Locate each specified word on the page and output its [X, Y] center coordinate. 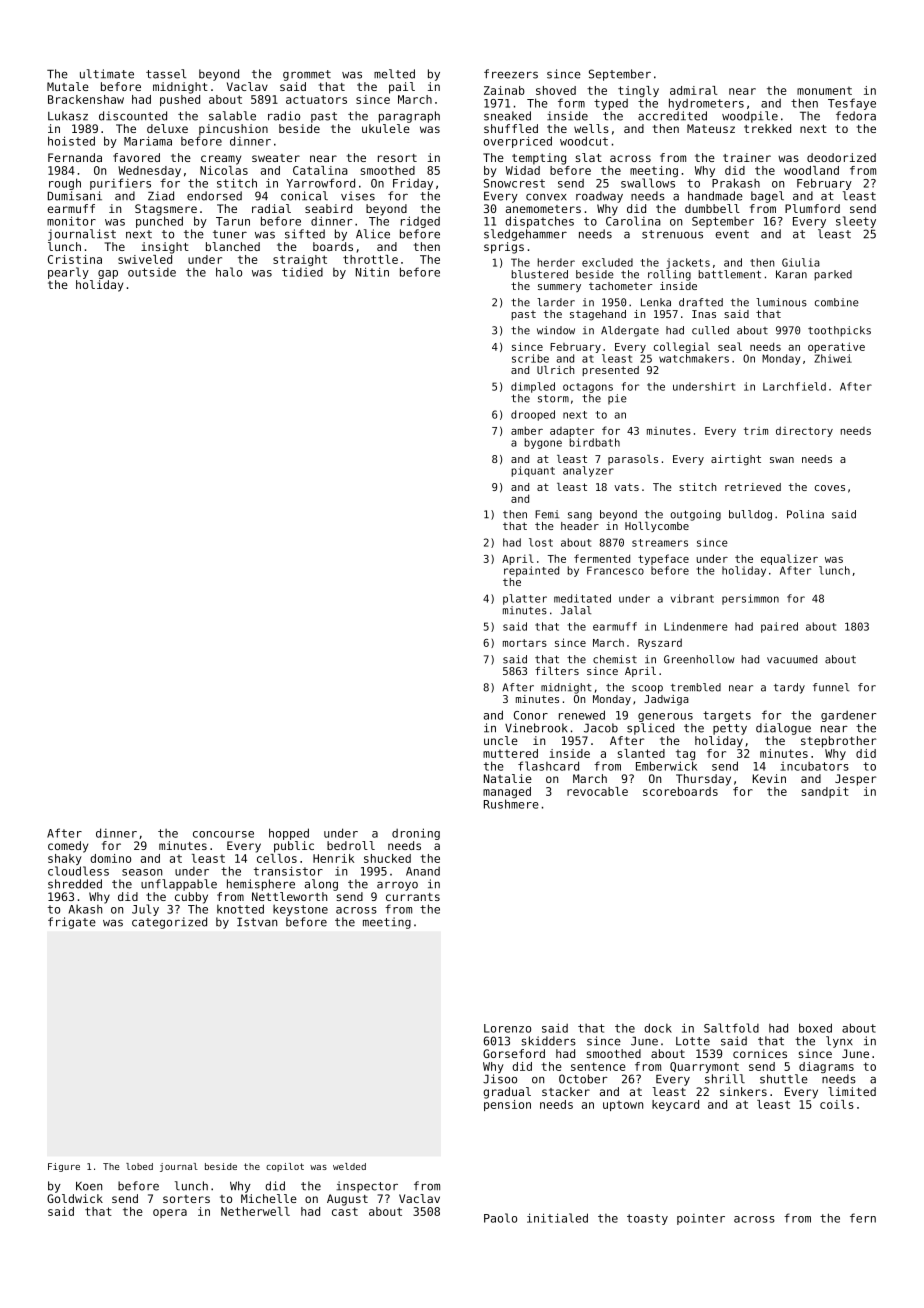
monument [824, 91]
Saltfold [731, 1028]
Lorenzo [507, 1028]
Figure [64, 1167]
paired [779, 627]
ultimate [107, 74]
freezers [511, 74]
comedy [68, 847]
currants [413, 897]
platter [525, 599]
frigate [72, 923]
